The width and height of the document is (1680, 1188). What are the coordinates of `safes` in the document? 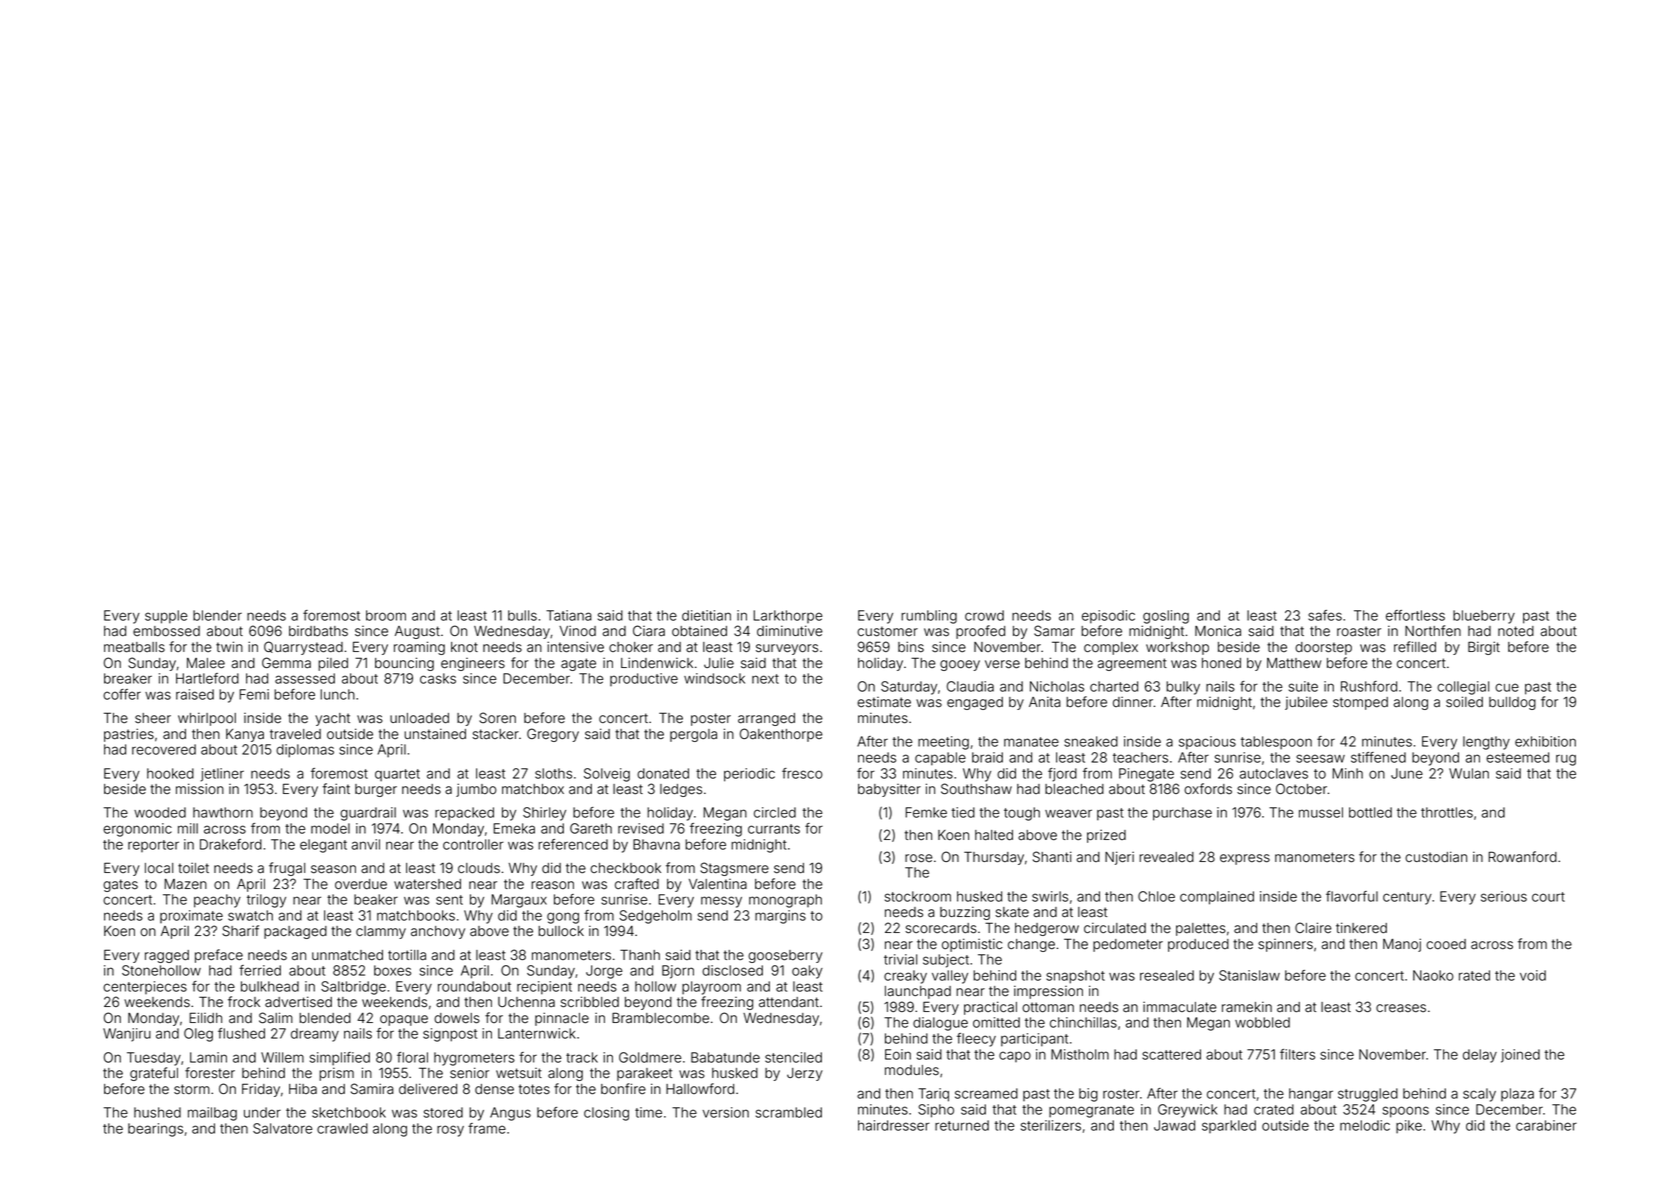 It's located at (1325, 615).
